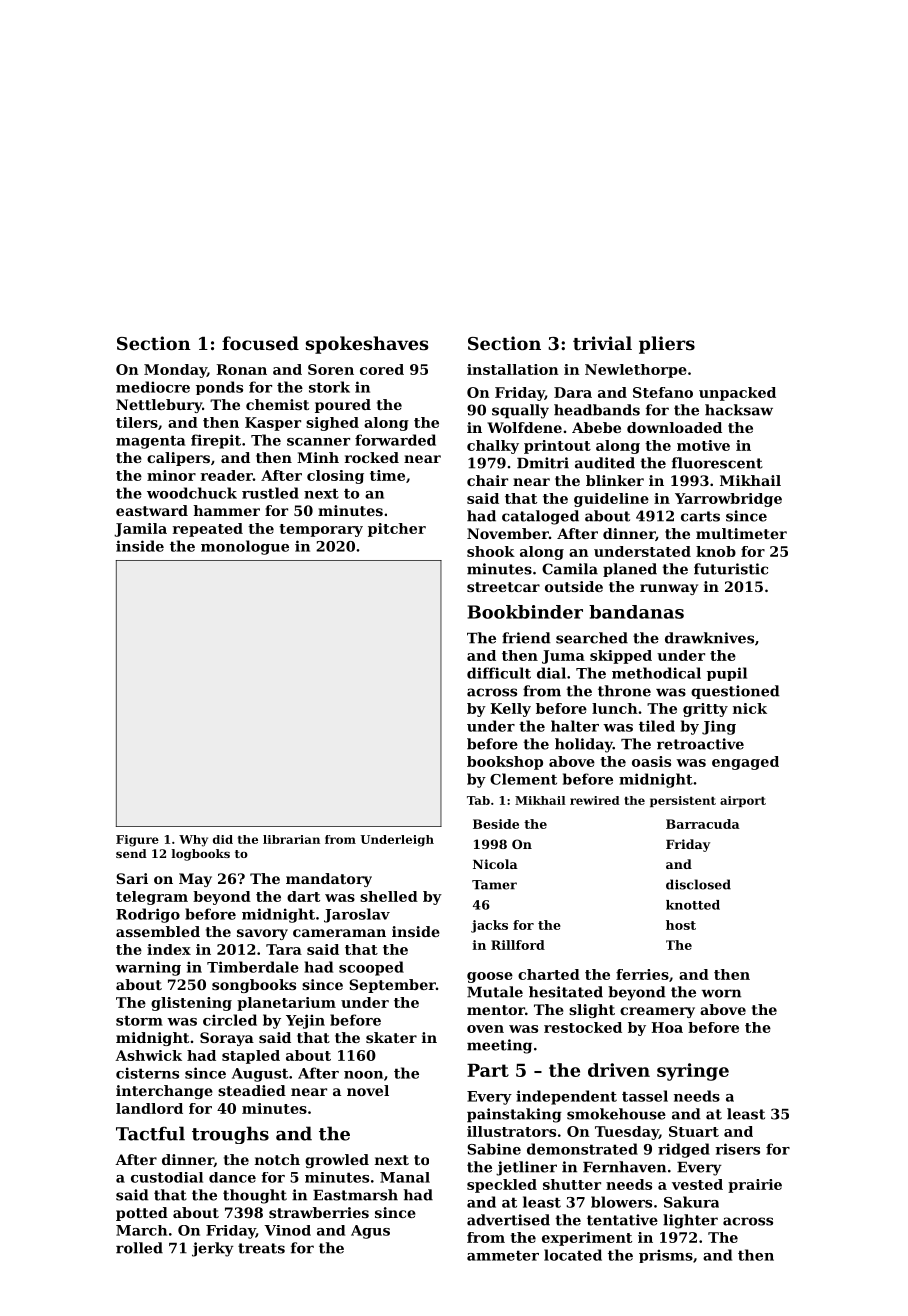  Describe the element at coordinates (602, 343) in the page. I see `trivial` at that location.
